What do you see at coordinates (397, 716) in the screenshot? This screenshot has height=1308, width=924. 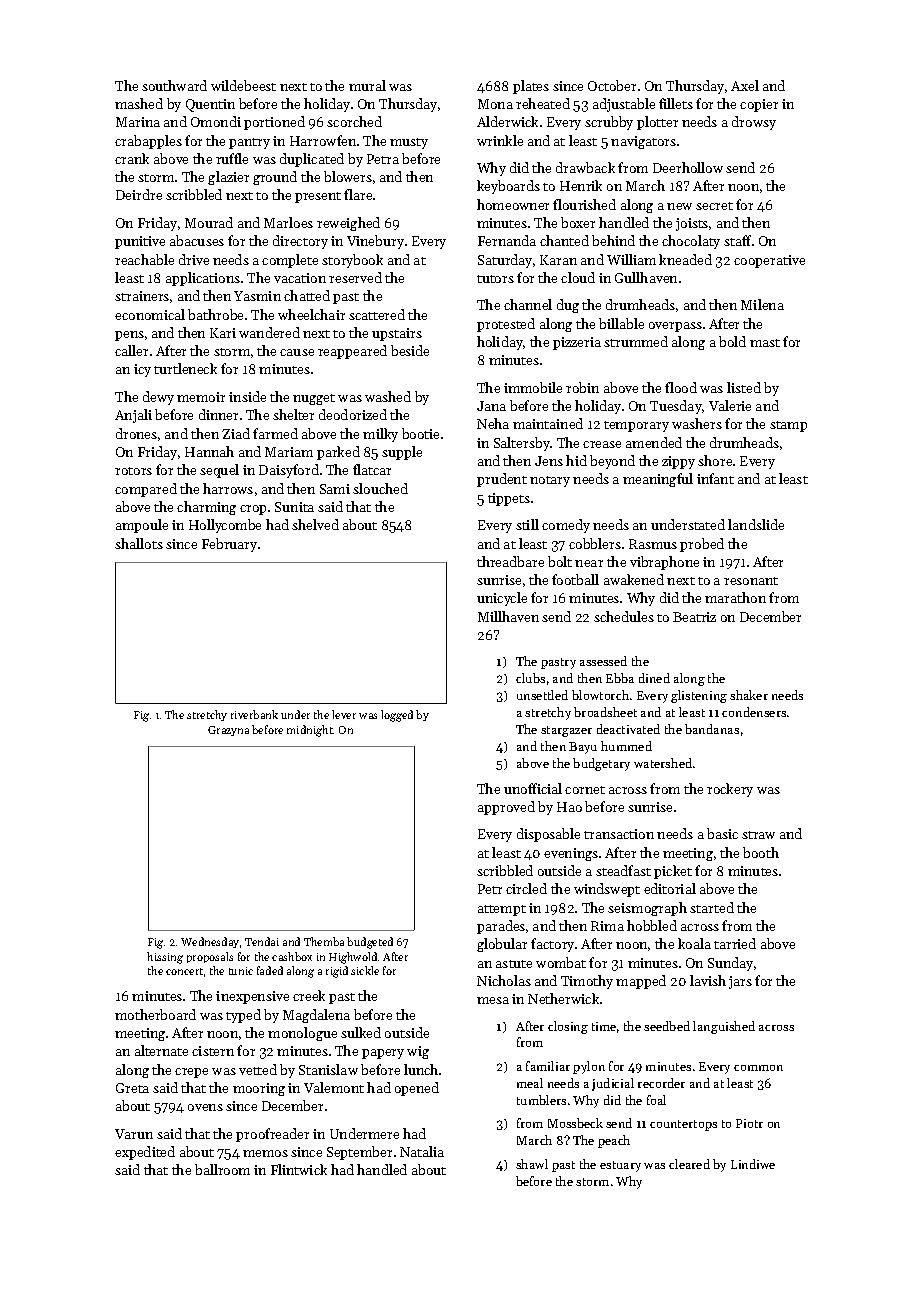 I see `logged` at bounding box center [397, 716].
